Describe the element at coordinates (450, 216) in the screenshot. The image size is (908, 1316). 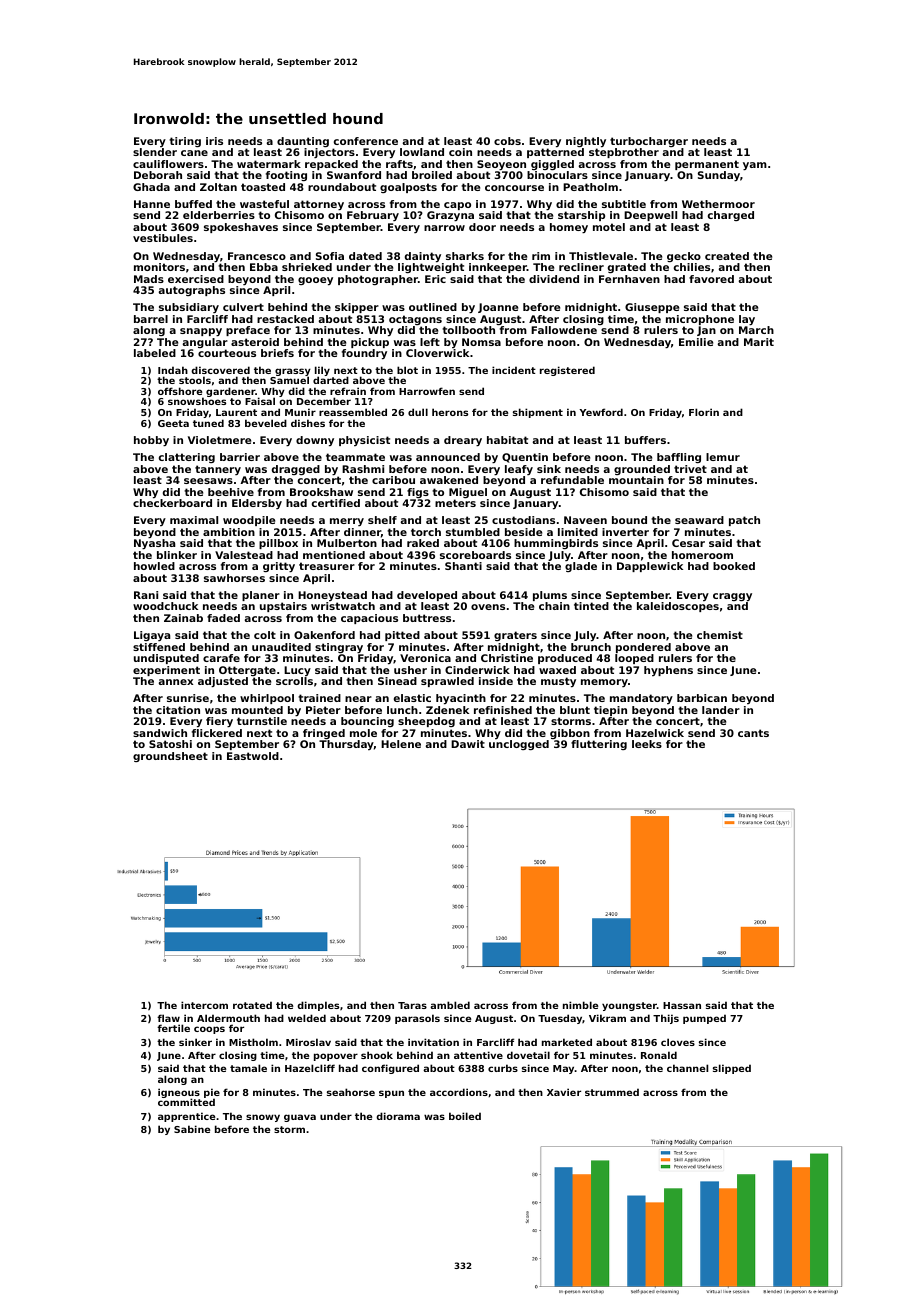
I see `Grazyna` at that location.
